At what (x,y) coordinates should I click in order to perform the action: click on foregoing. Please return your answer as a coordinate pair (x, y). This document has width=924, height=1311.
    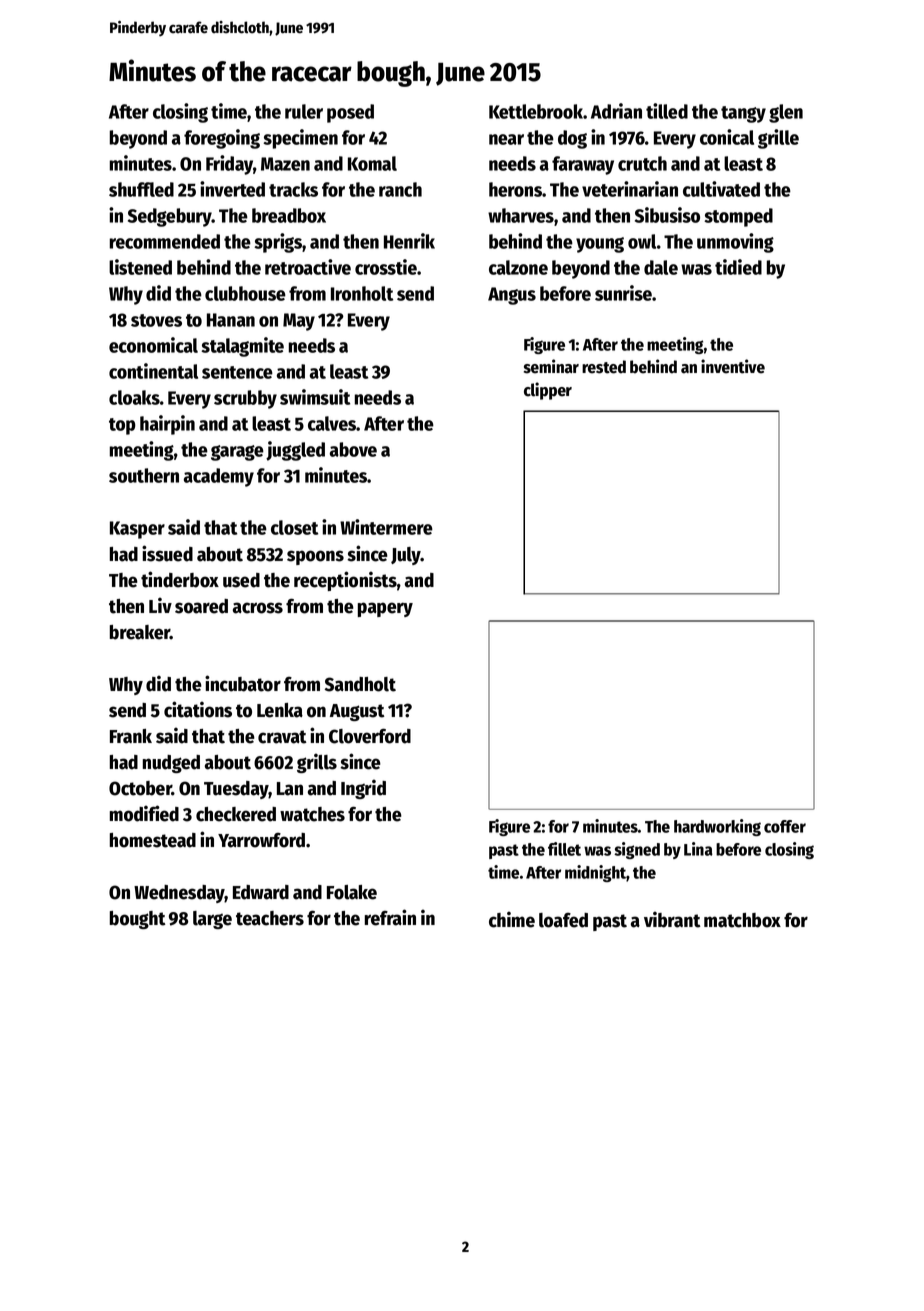
    Looking at the image, I should click on (222, 139).
